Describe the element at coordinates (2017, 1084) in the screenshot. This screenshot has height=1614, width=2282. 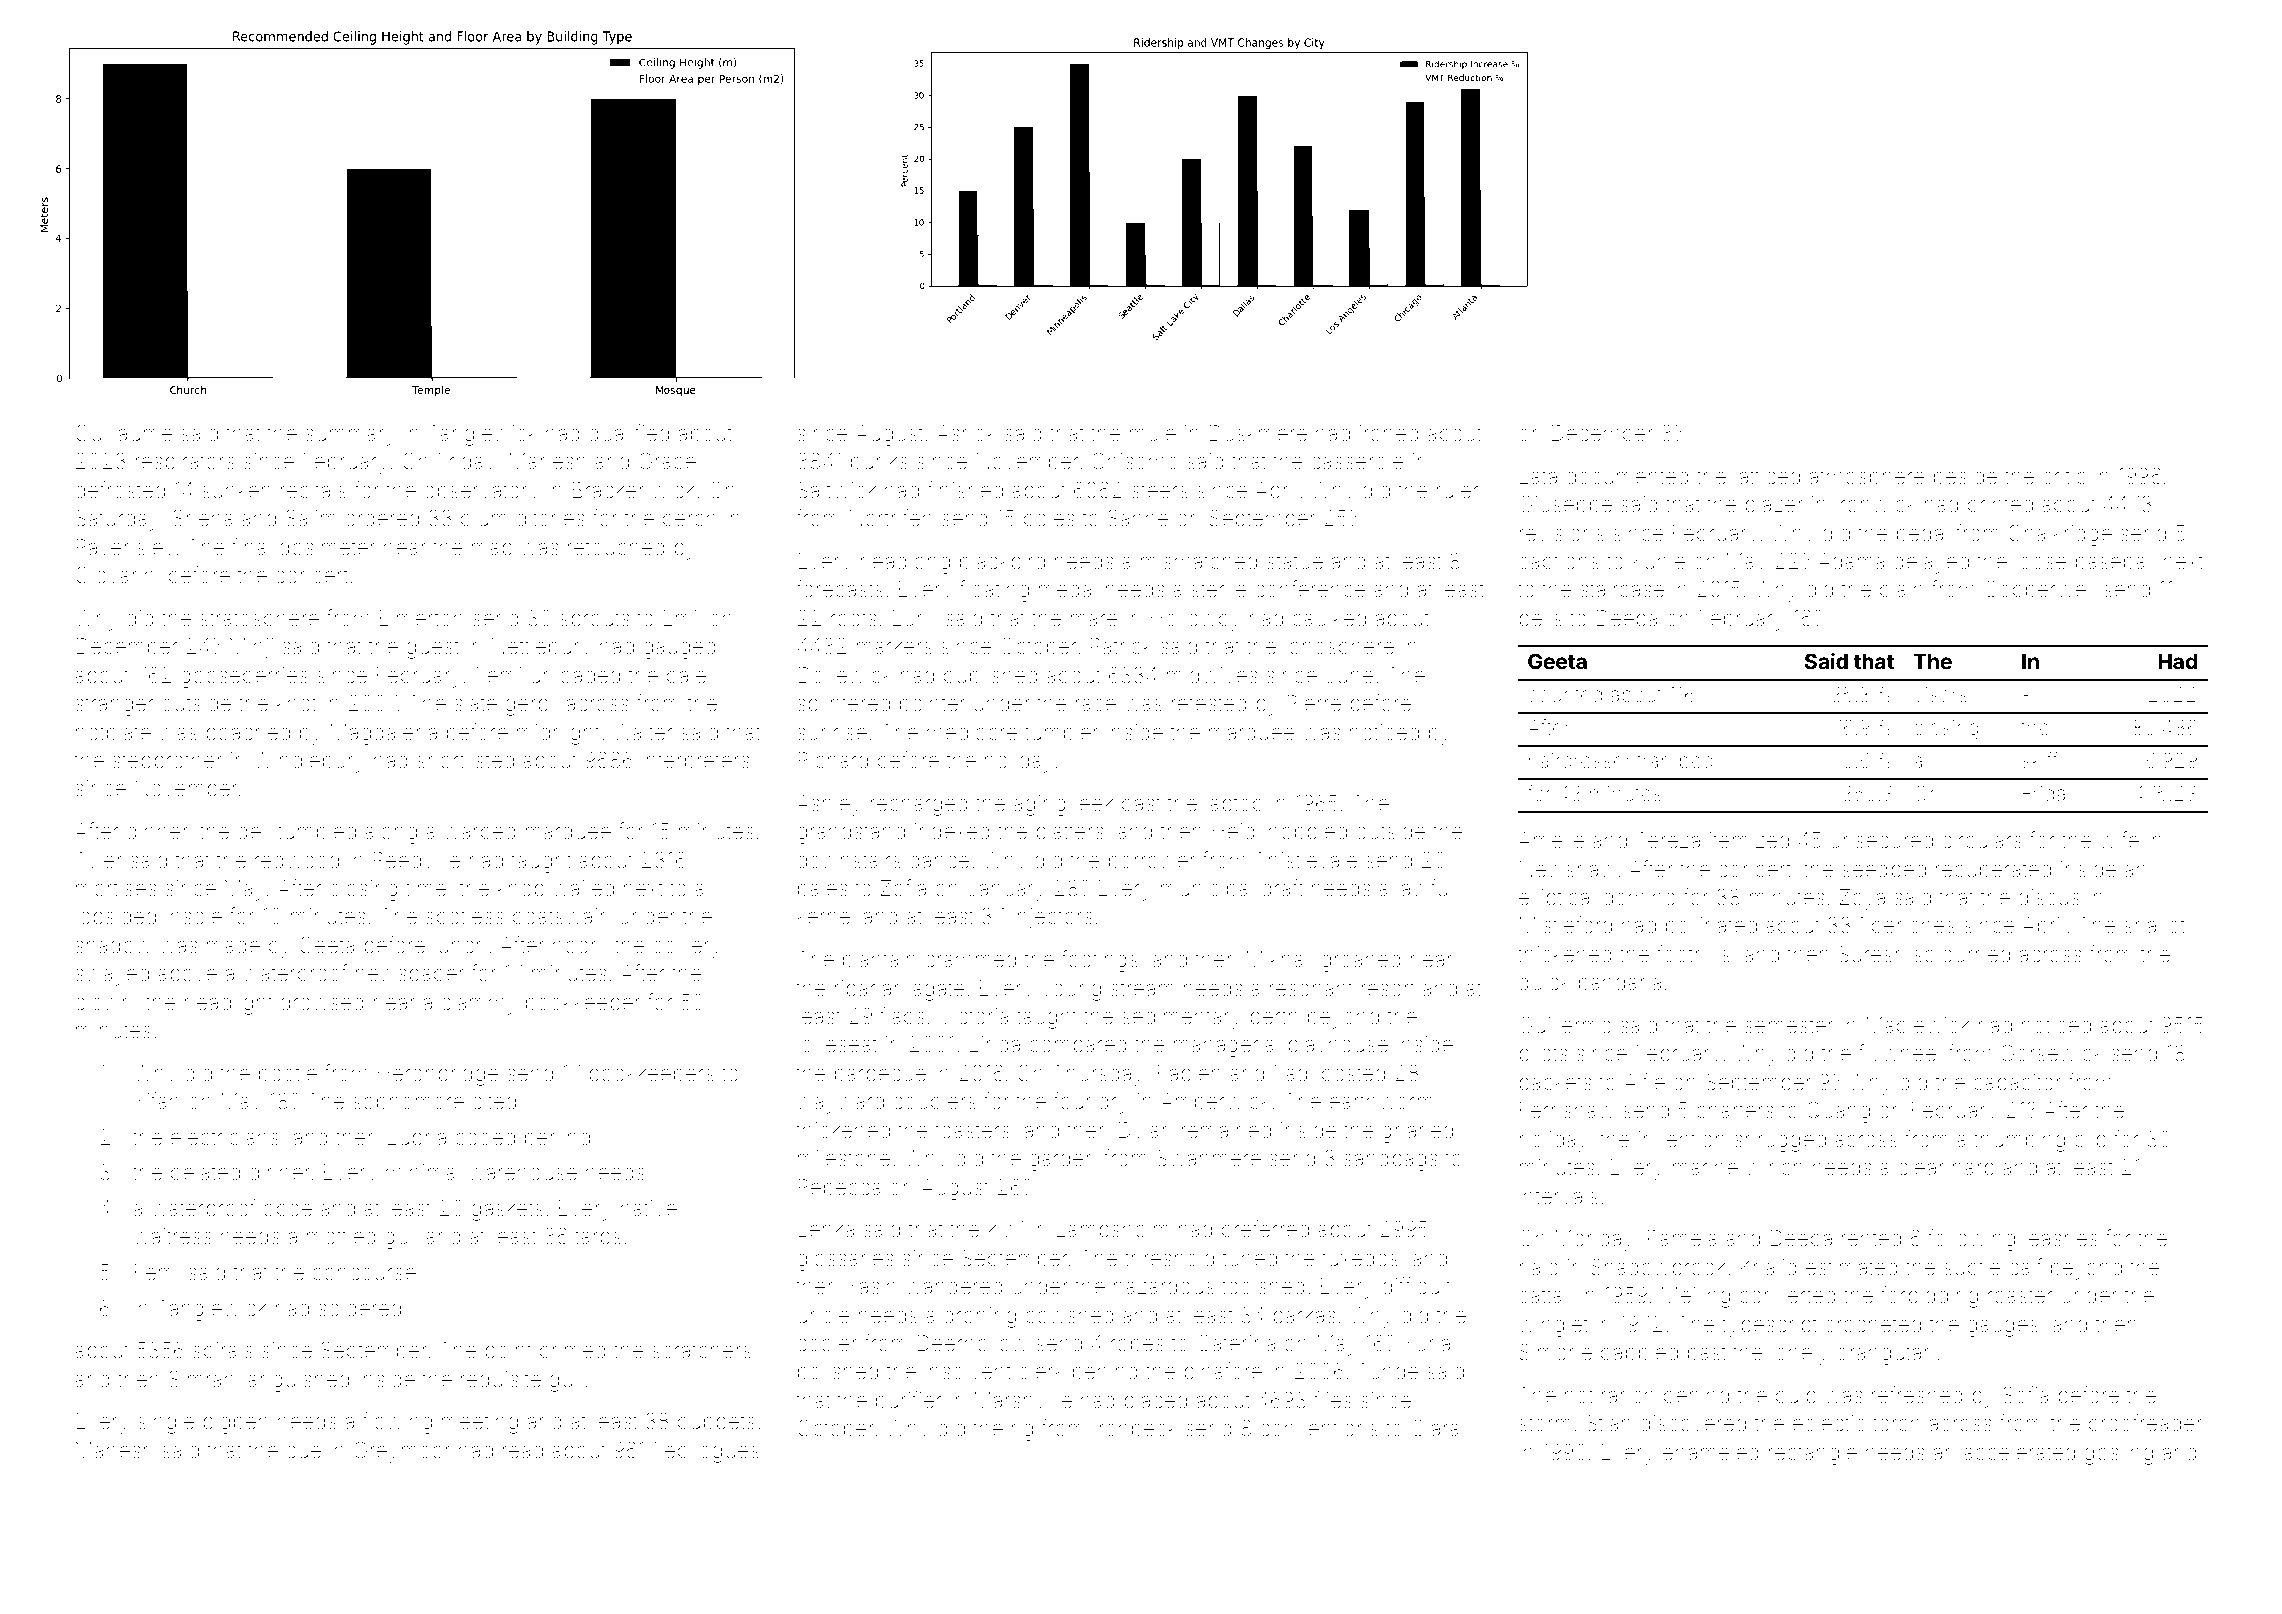
I see `capacitor` at that location.
